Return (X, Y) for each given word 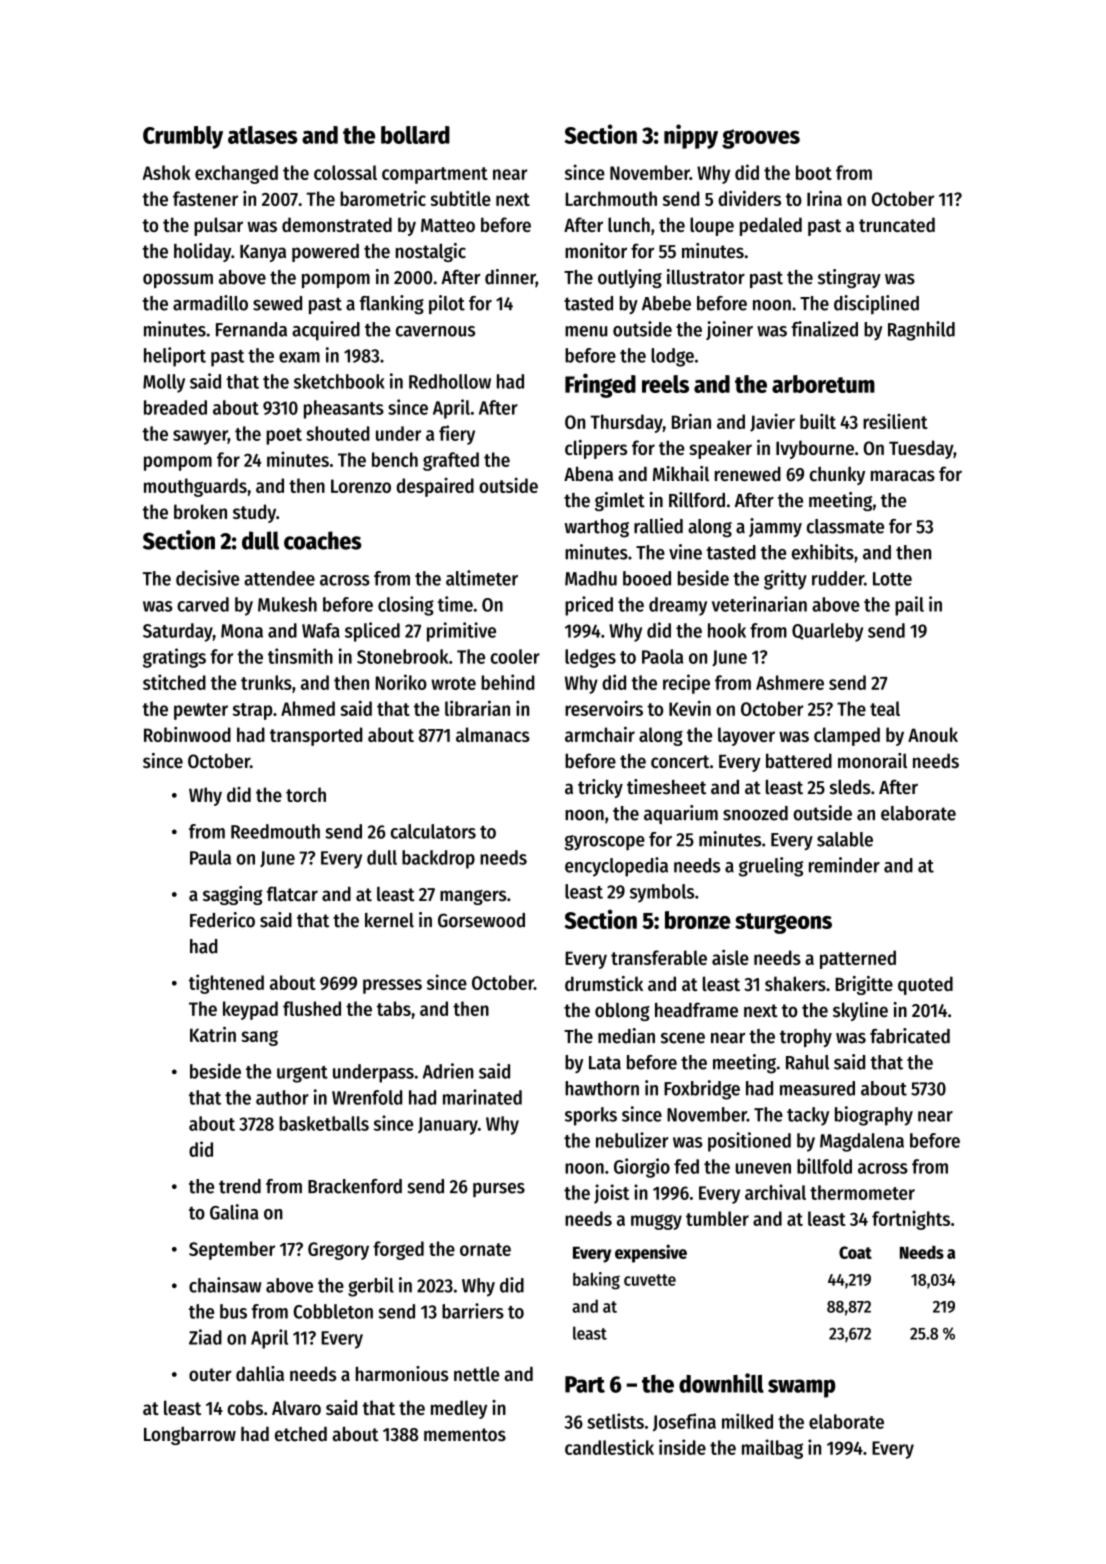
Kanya (263, 253)
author (282, 1097)
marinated (482, 1097)
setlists (615, 1421)
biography (874, 1116)
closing (406, 606)
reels (665, 384)
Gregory (338, 1251)
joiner (729, 330)
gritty (785, 580)
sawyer (200, 437)
